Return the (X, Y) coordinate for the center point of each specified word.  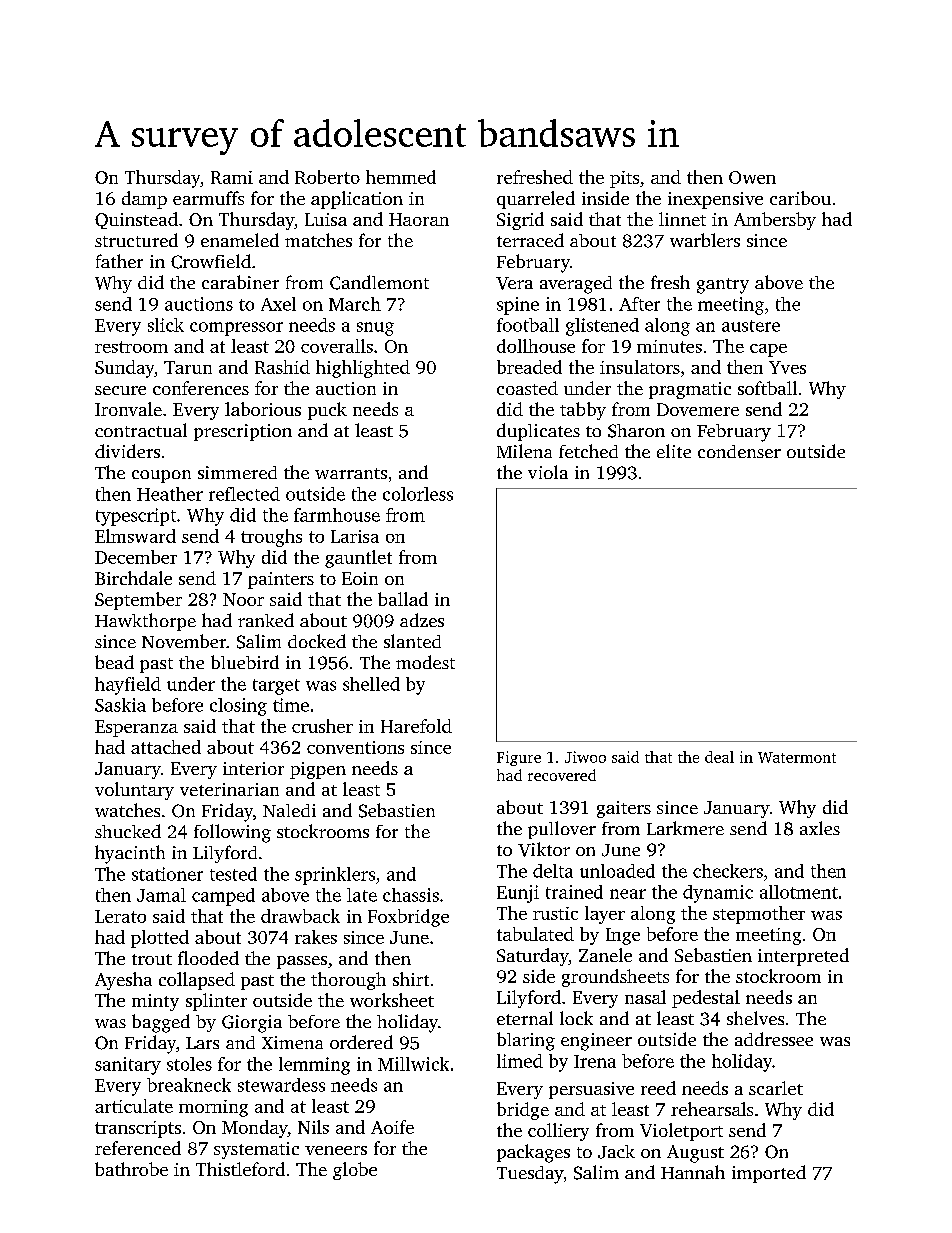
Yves (787, 367)
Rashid (282, 367)
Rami (232, 177)
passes (302, 962)
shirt (411, 979)
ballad (403, 599)
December (136, 557)
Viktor (544, 849)
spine (518, 306)
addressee (774, 1039)
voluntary (134, 791)
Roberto (327, 177)
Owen (752, 177)
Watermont (797, 757)
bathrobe (131, 1169)
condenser (739, 451)
